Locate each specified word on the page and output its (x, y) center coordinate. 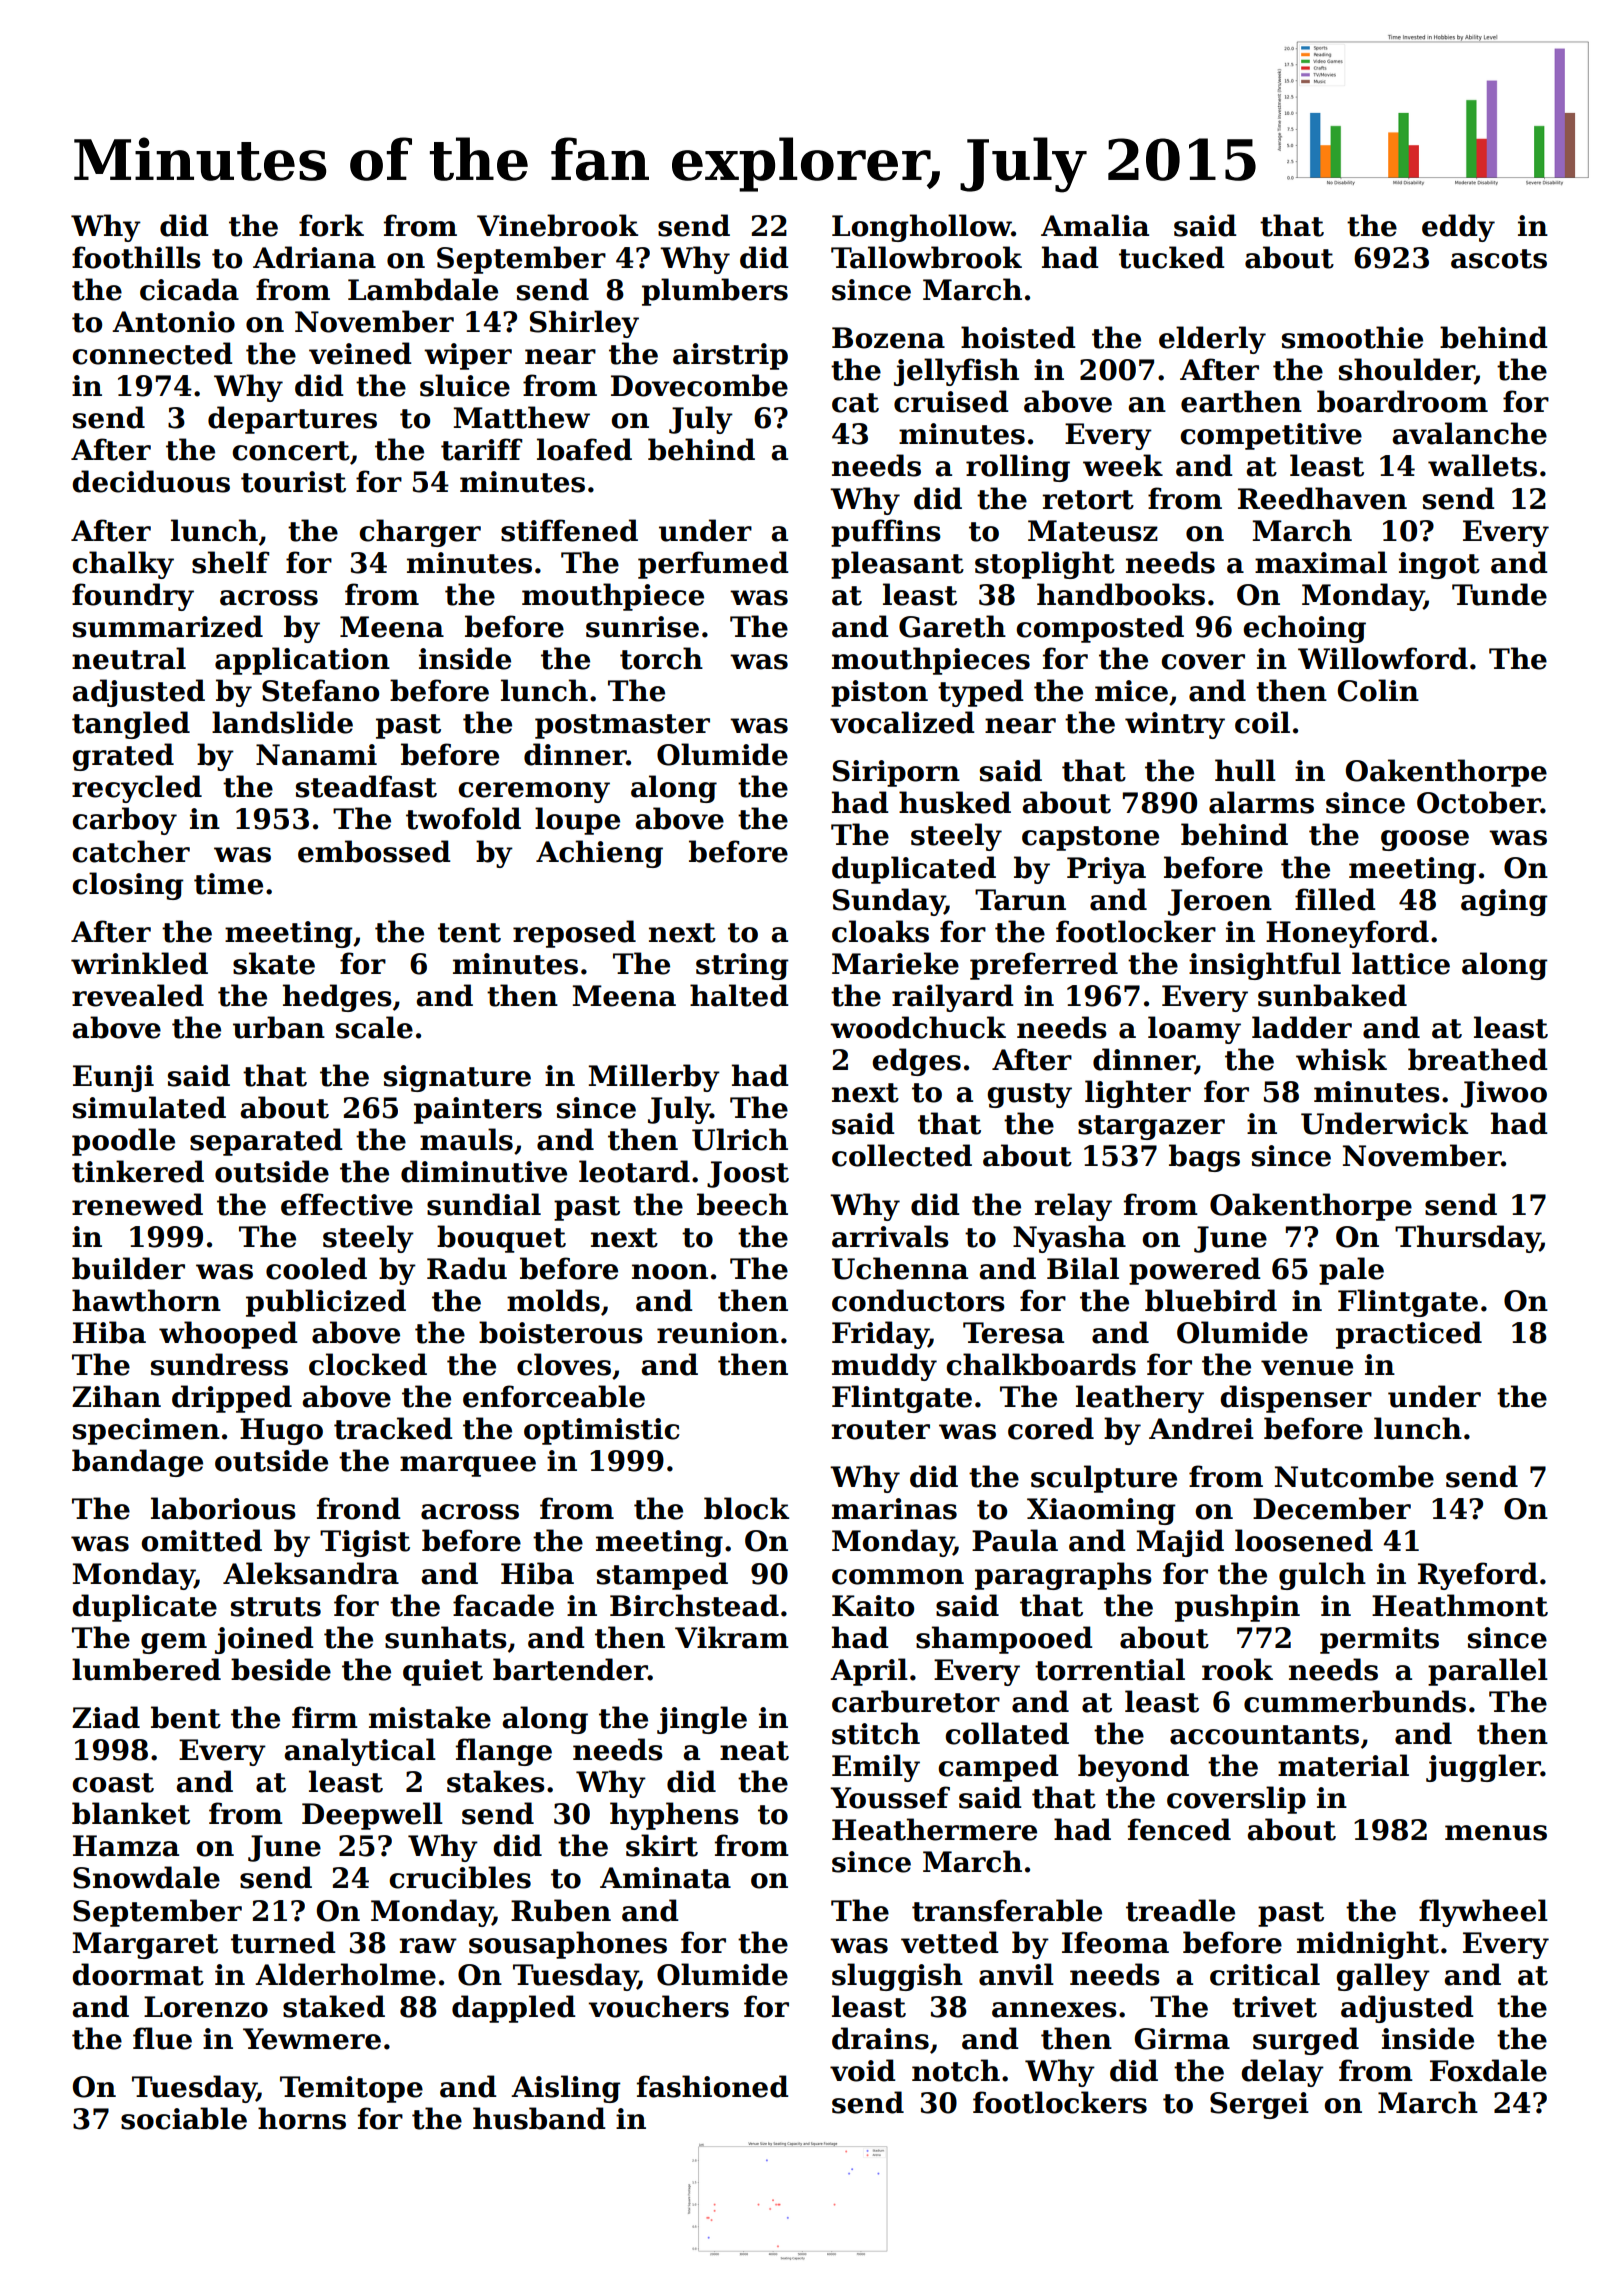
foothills (136, 257)
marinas (894, 1509)
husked (955, 802)
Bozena (888, 338)
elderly (1212, 340)
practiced (1409, 1335)
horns (302, 2118)
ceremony (534, 792)
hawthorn (146, 1300)
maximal (1321, 562)
